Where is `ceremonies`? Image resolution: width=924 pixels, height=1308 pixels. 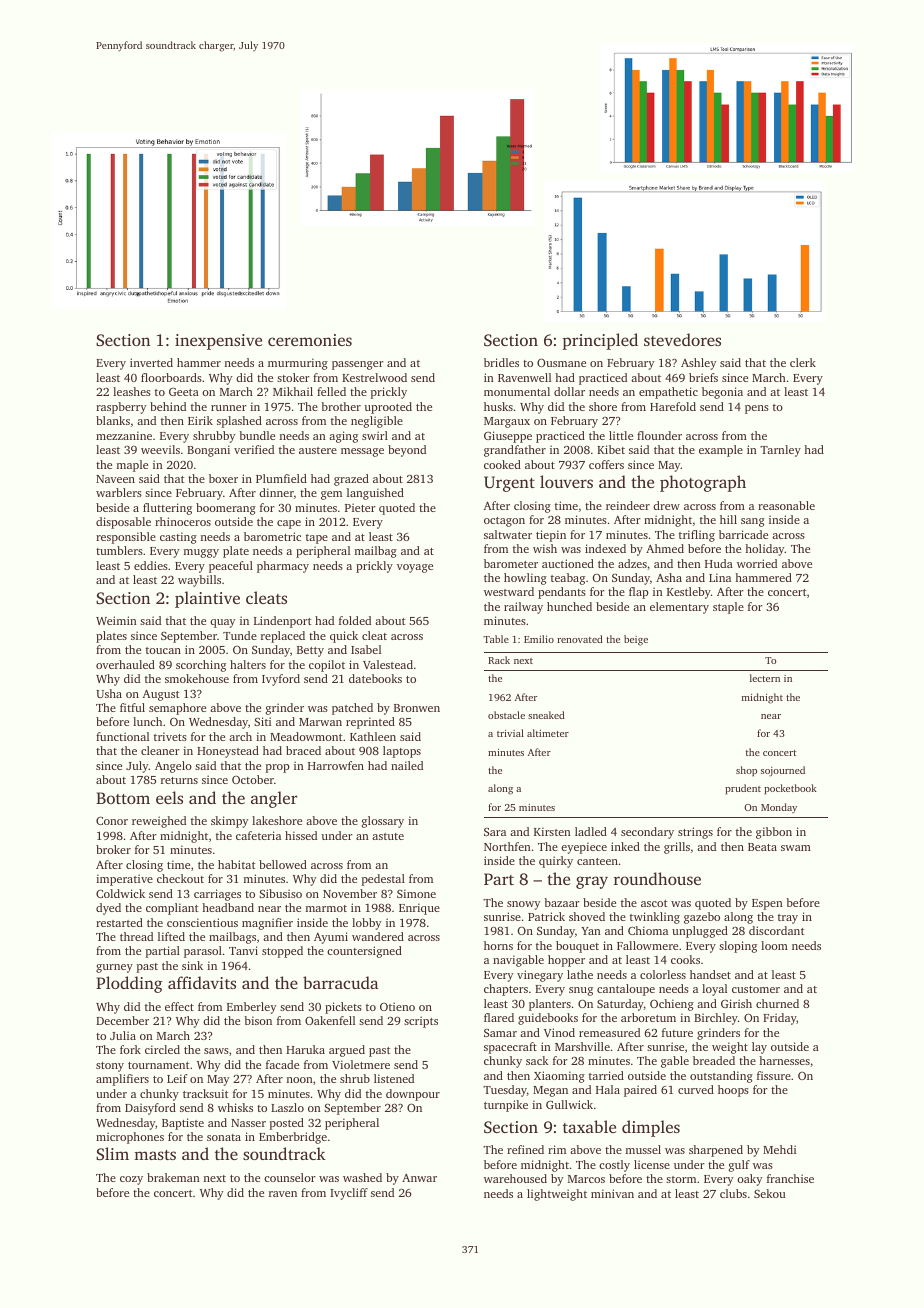 ceremonies is located at coordinates (310, 340).
